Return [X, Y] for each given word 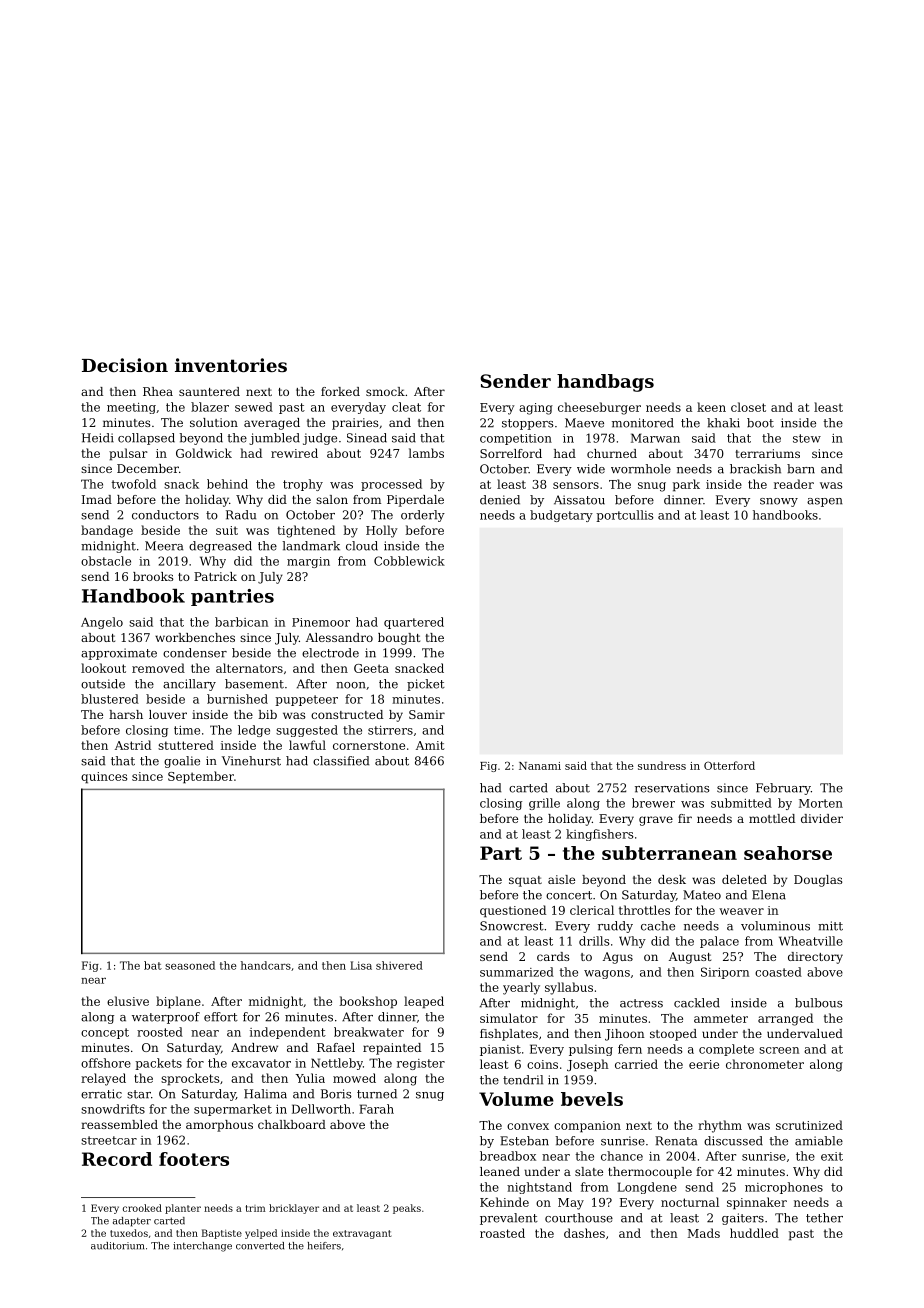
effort [221, 1017]
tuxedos [129, 1233]
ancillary [189, 685]
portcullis [625, 516]
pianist [500, 1050]
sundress [662, 765]
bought [399, 639]
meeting [131, 408]
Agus [618, 958]
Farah [376, 1109]
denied [500, 500]
